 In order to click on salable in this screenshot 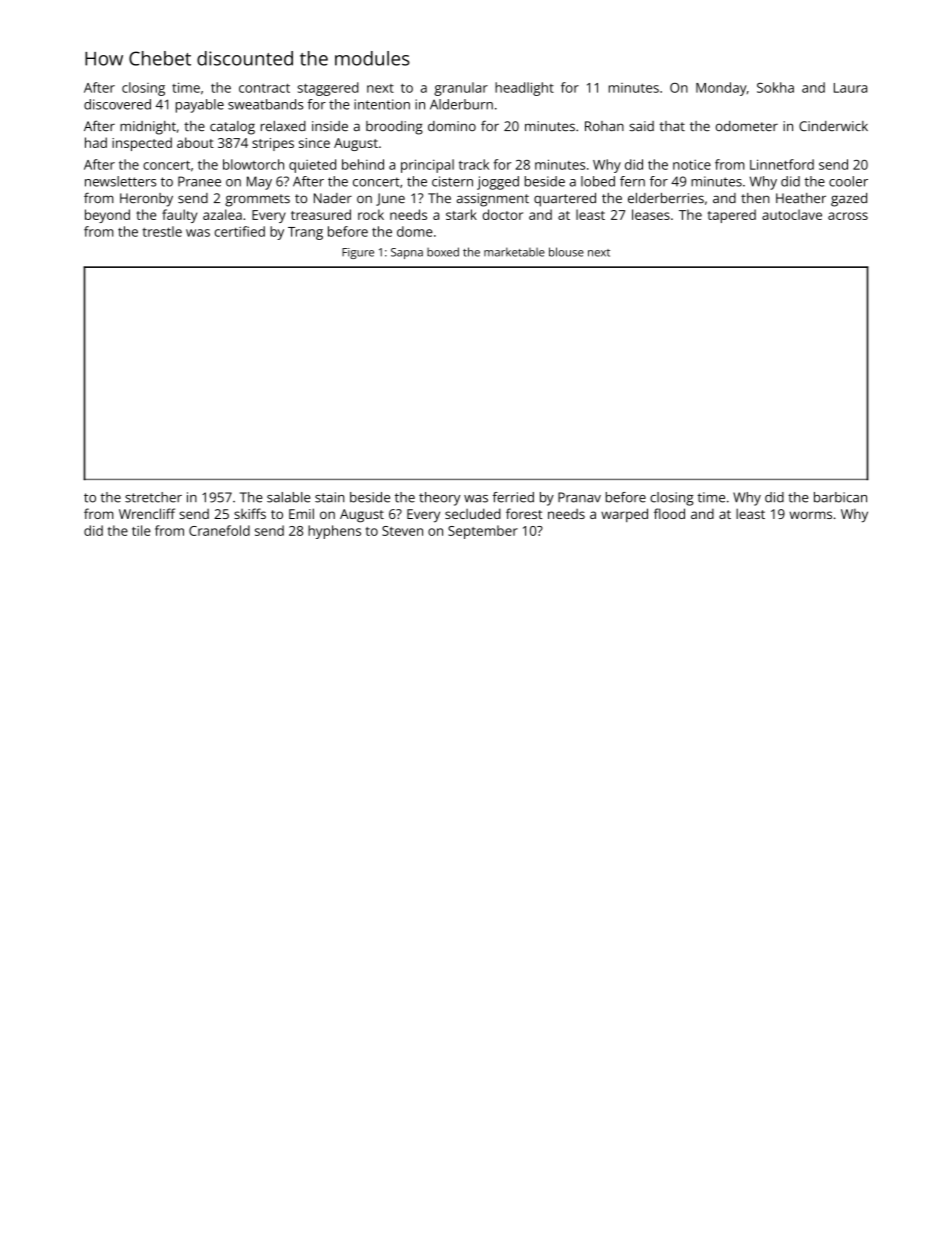, I will do `click(288, 497)`.
